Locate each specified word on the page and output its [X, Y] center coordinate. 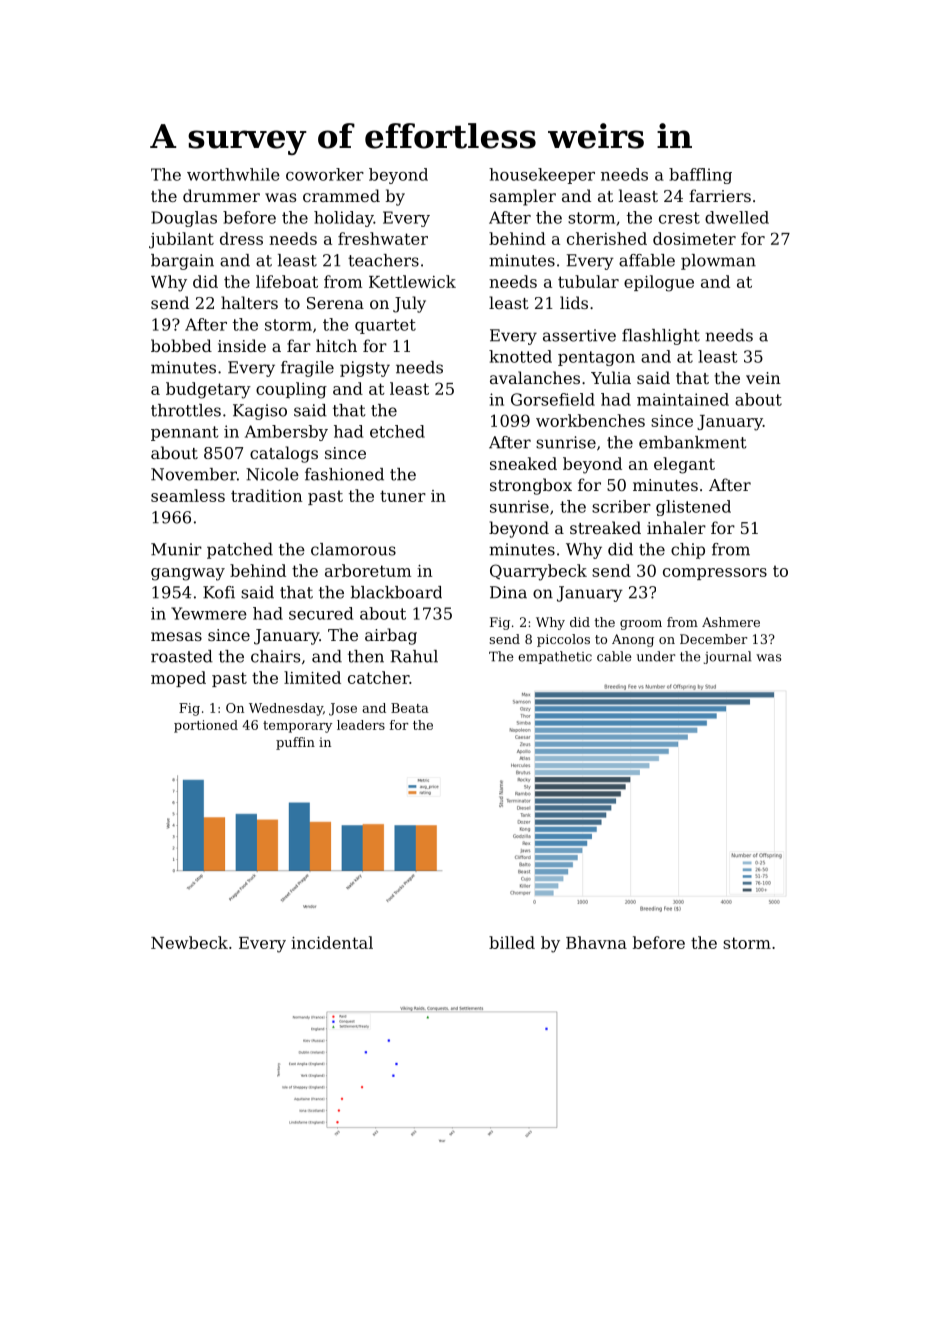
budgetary [208, 390]
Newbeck [189, 942]
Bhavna [596, 942]
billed [512, 942]
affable [647, 260]
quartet [385, 326]
